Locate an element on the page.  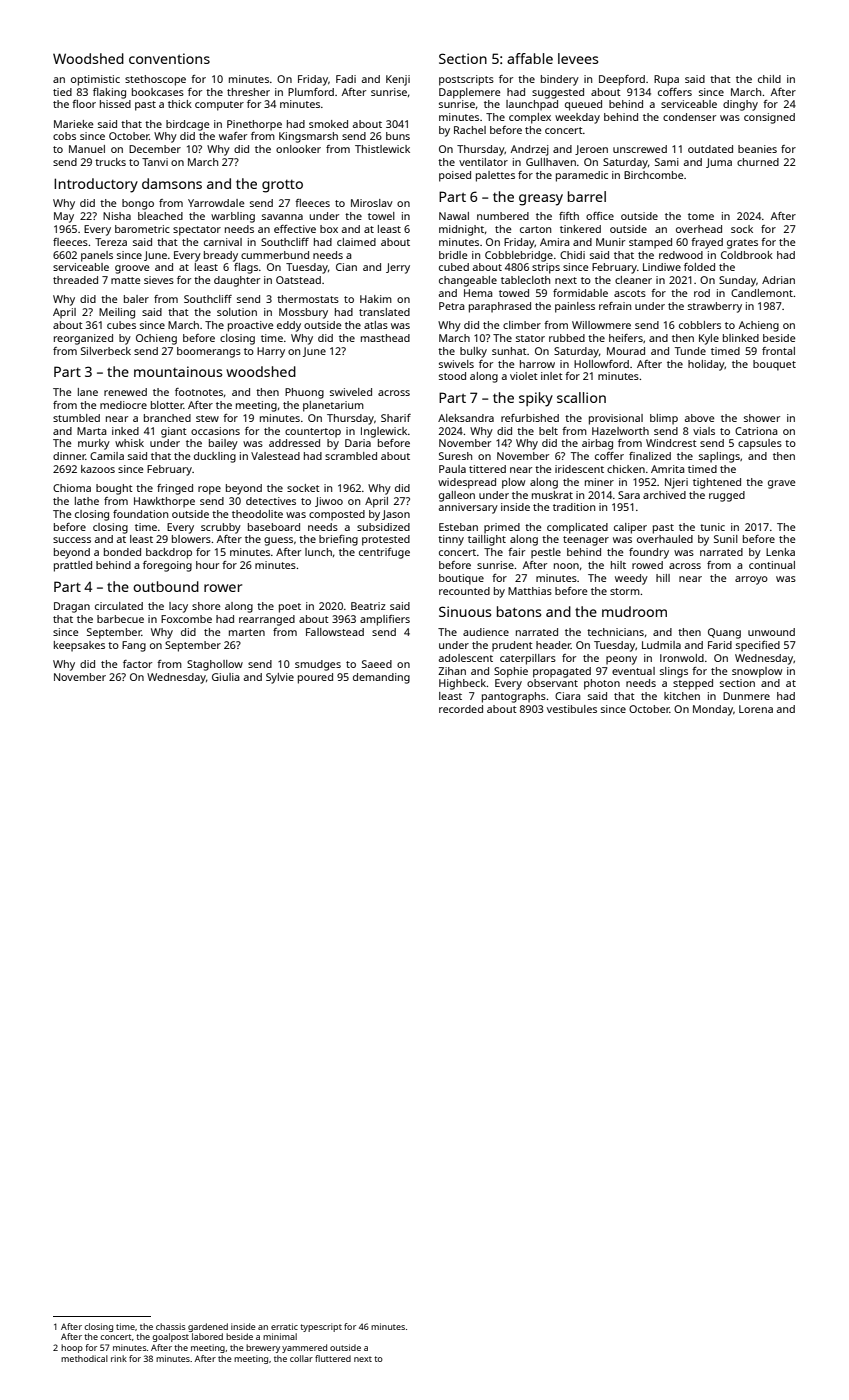
factor is located at coordinates (137, 664).
